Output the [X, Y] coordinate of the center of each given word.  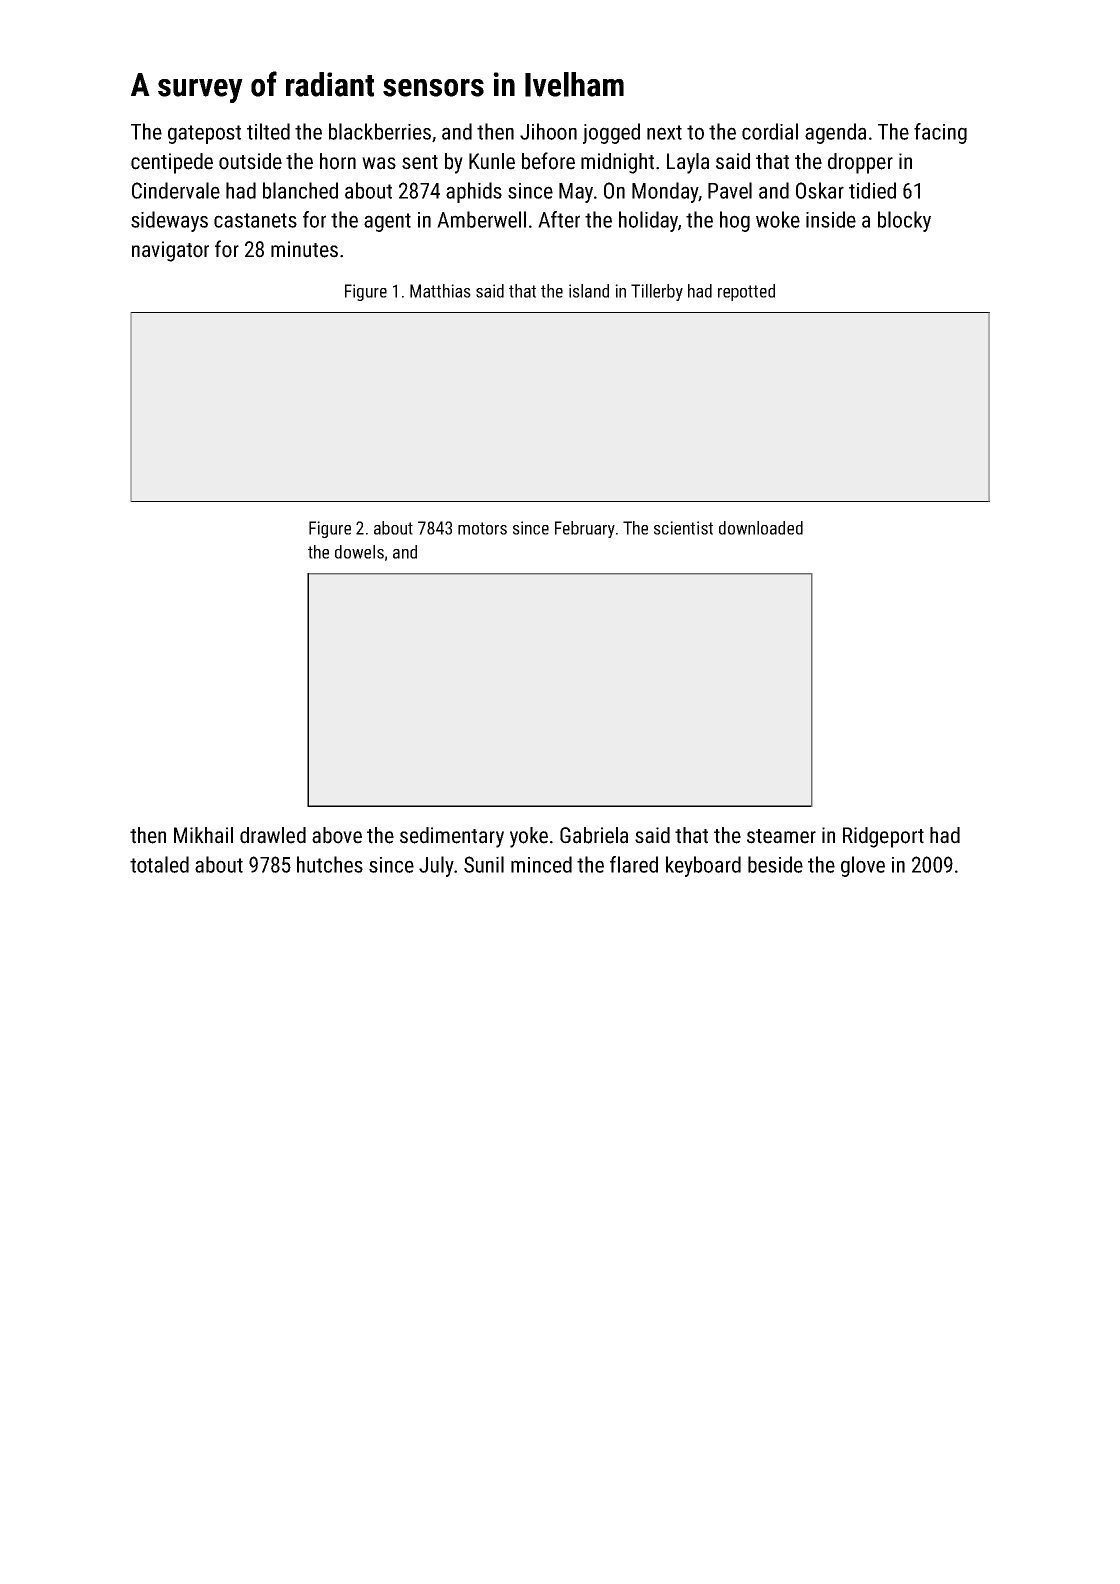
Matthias [440, 291]
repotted [746, 292]
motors [482, 528]
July [436, 866]
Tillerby [657, 292]
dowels [359, 552]
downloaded [761, 528]
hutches [330, 864]
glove [863, 866]
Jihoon [548, 131]
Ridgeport [883, 837]
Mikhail [203, 835]
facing [940, 133]
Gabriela [594, 835]
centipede [172, 163]
